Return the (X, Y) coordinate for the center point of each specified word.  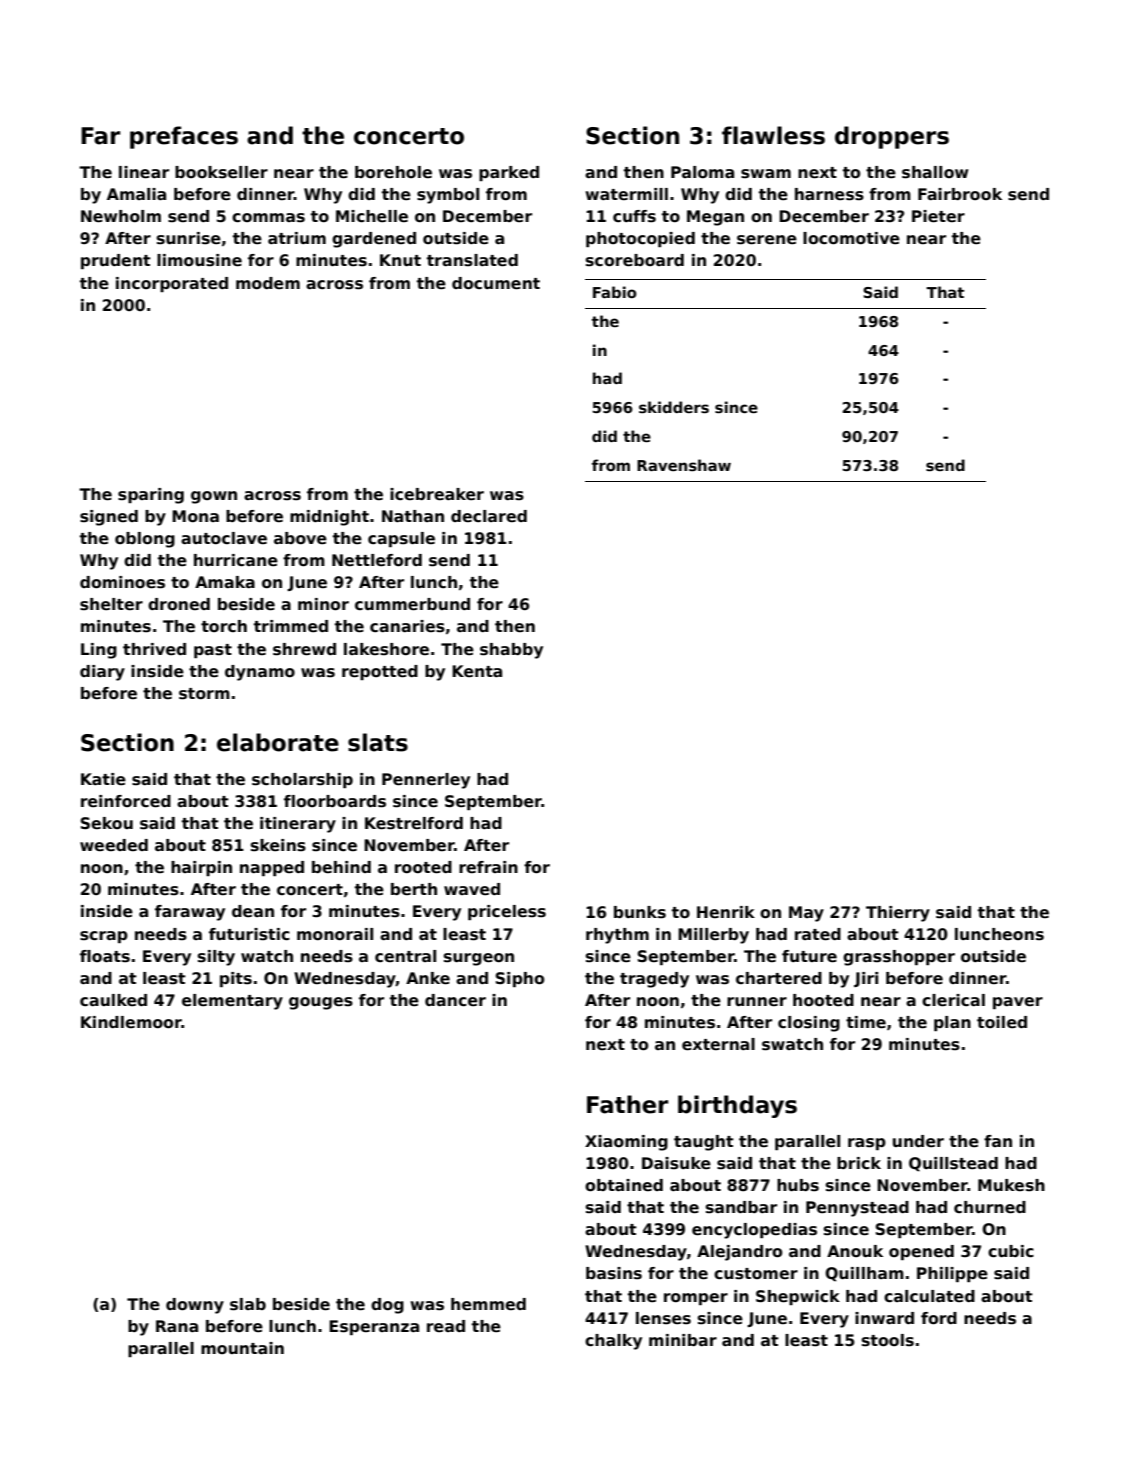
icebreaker (437, 494)
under (918, 1141)
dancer (455, 1000)
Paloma (702, 172)
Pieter (938, 216)
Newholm (121, 216)
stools (888, 1340)
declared (489, 516)
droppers (892, 137)
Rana (177, 1326)
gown (214, 497)
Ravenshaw (684, 465)
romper (696, 1299)
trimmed (291, 626)
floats (105, 956)
